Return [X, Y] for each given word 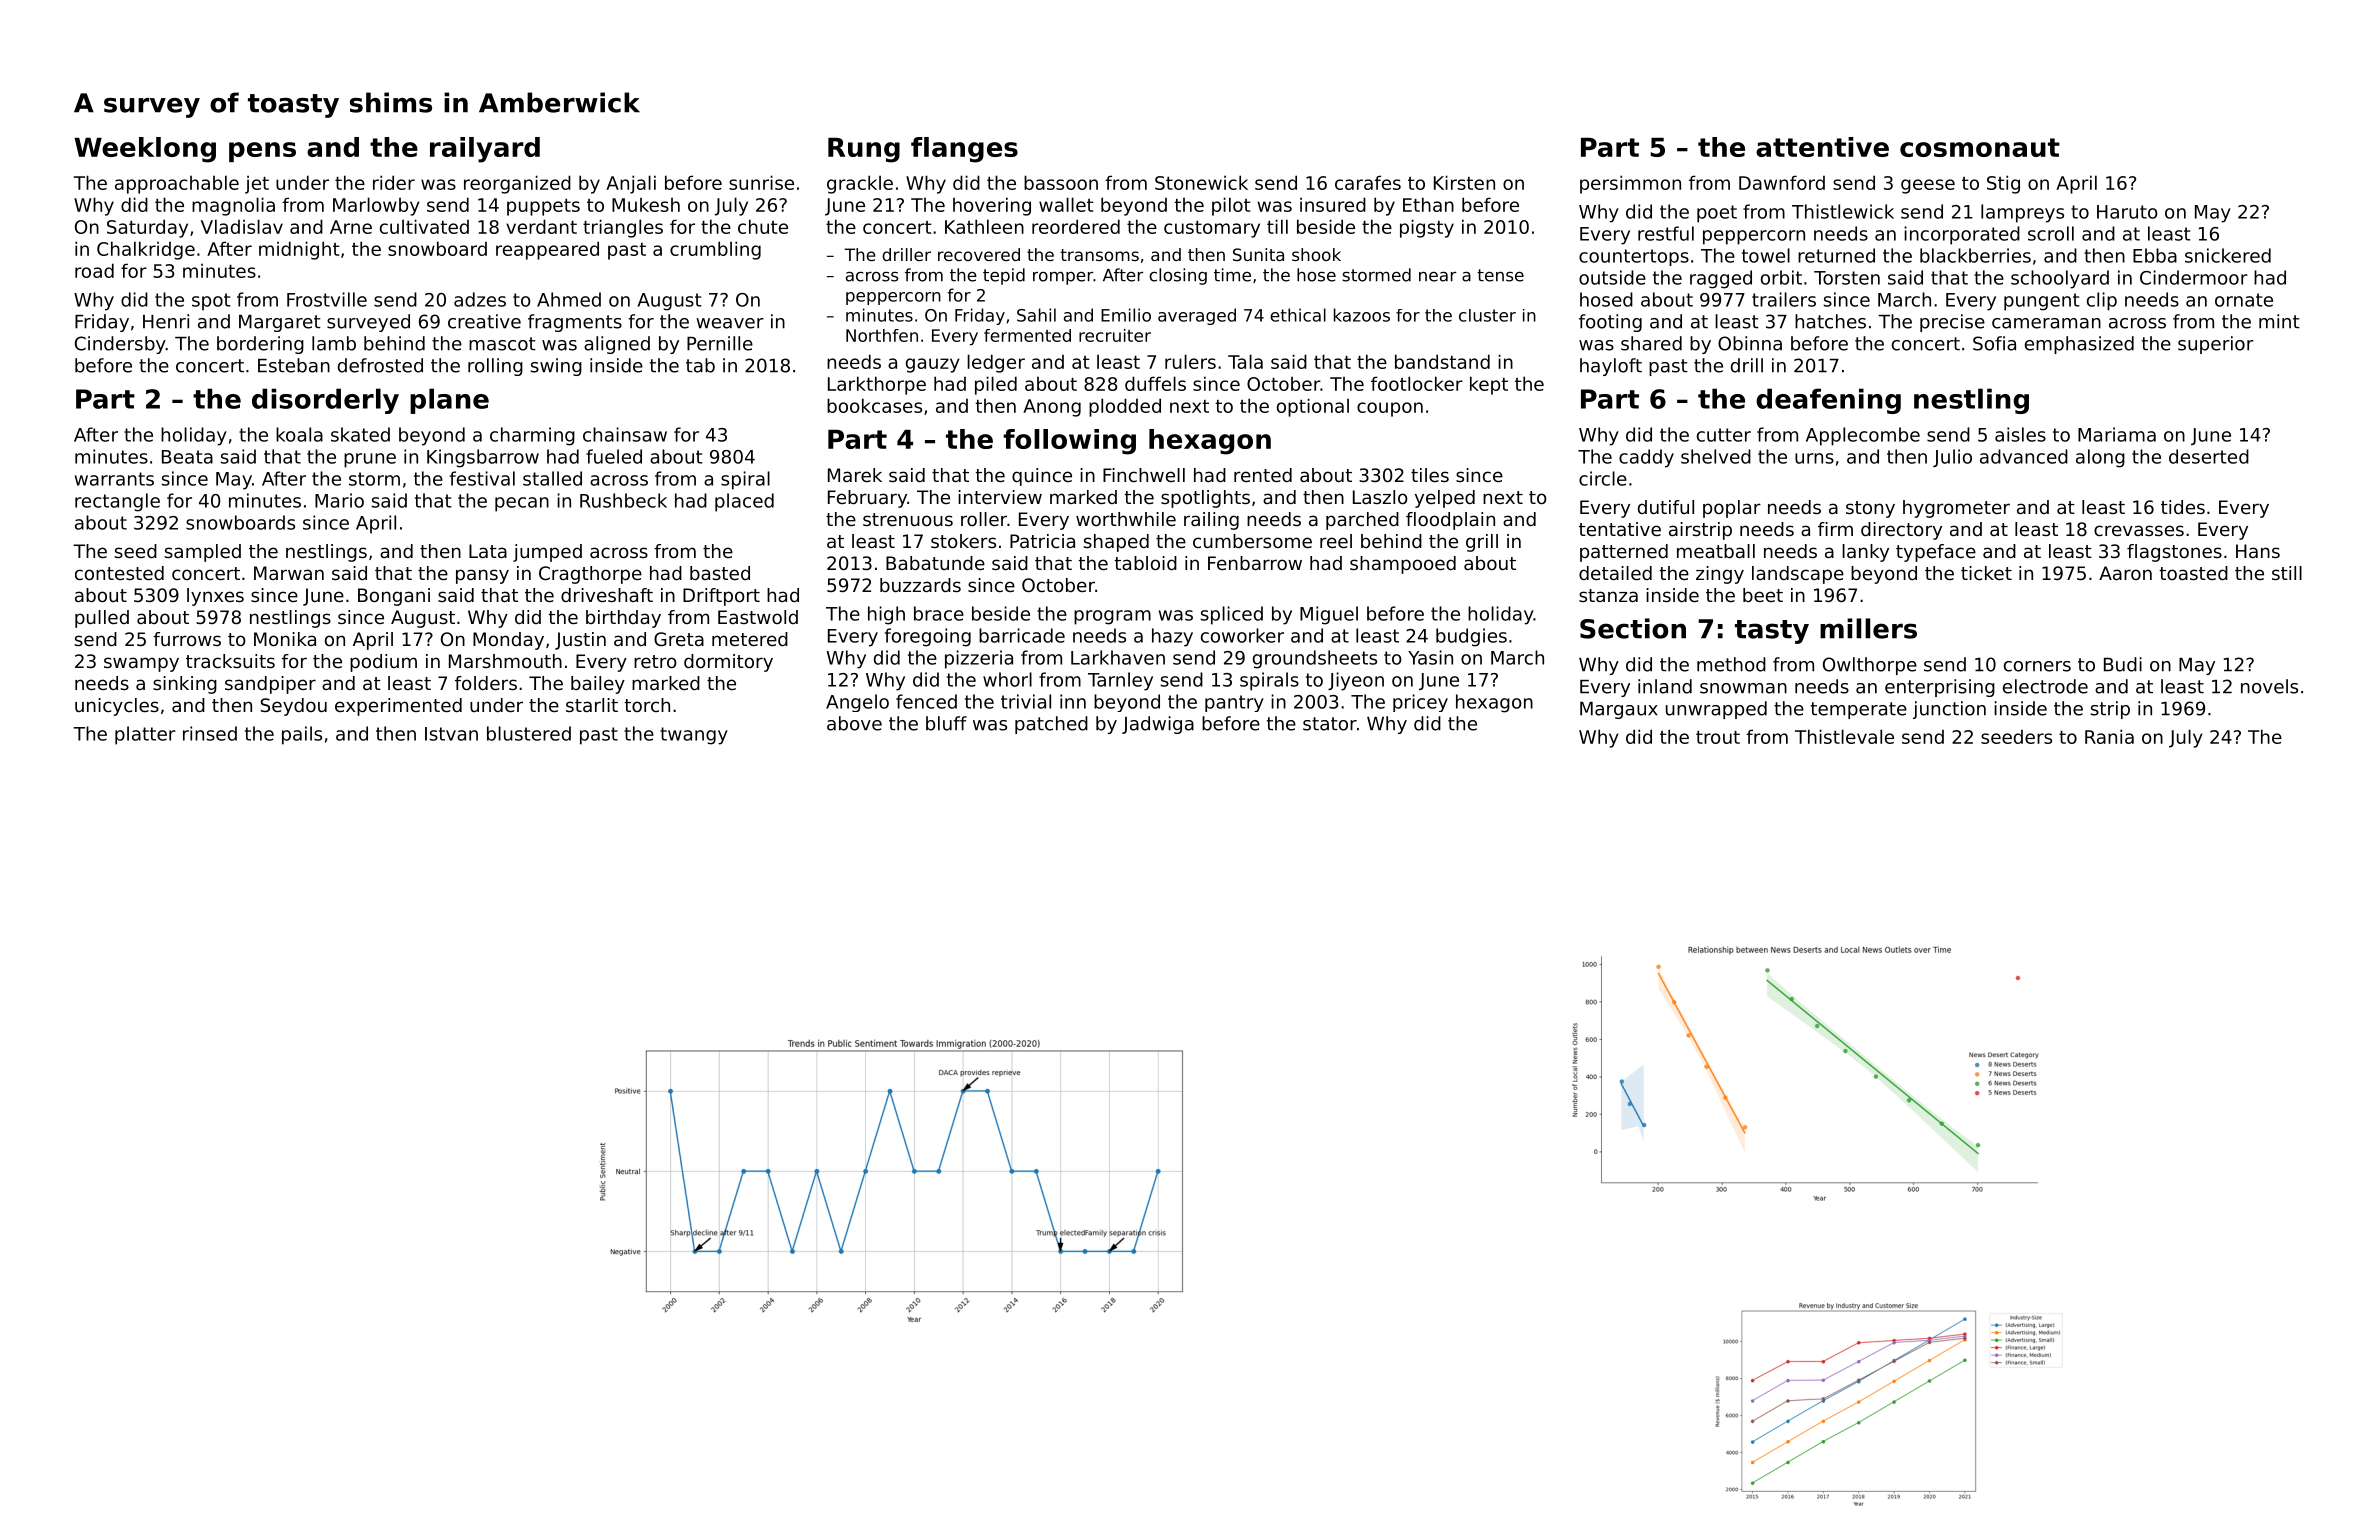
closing [1178, 276]
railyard [485, 150]
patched [1051, 725]
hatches [1830, 321]
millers [1868, 628]
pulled [102, 619]
